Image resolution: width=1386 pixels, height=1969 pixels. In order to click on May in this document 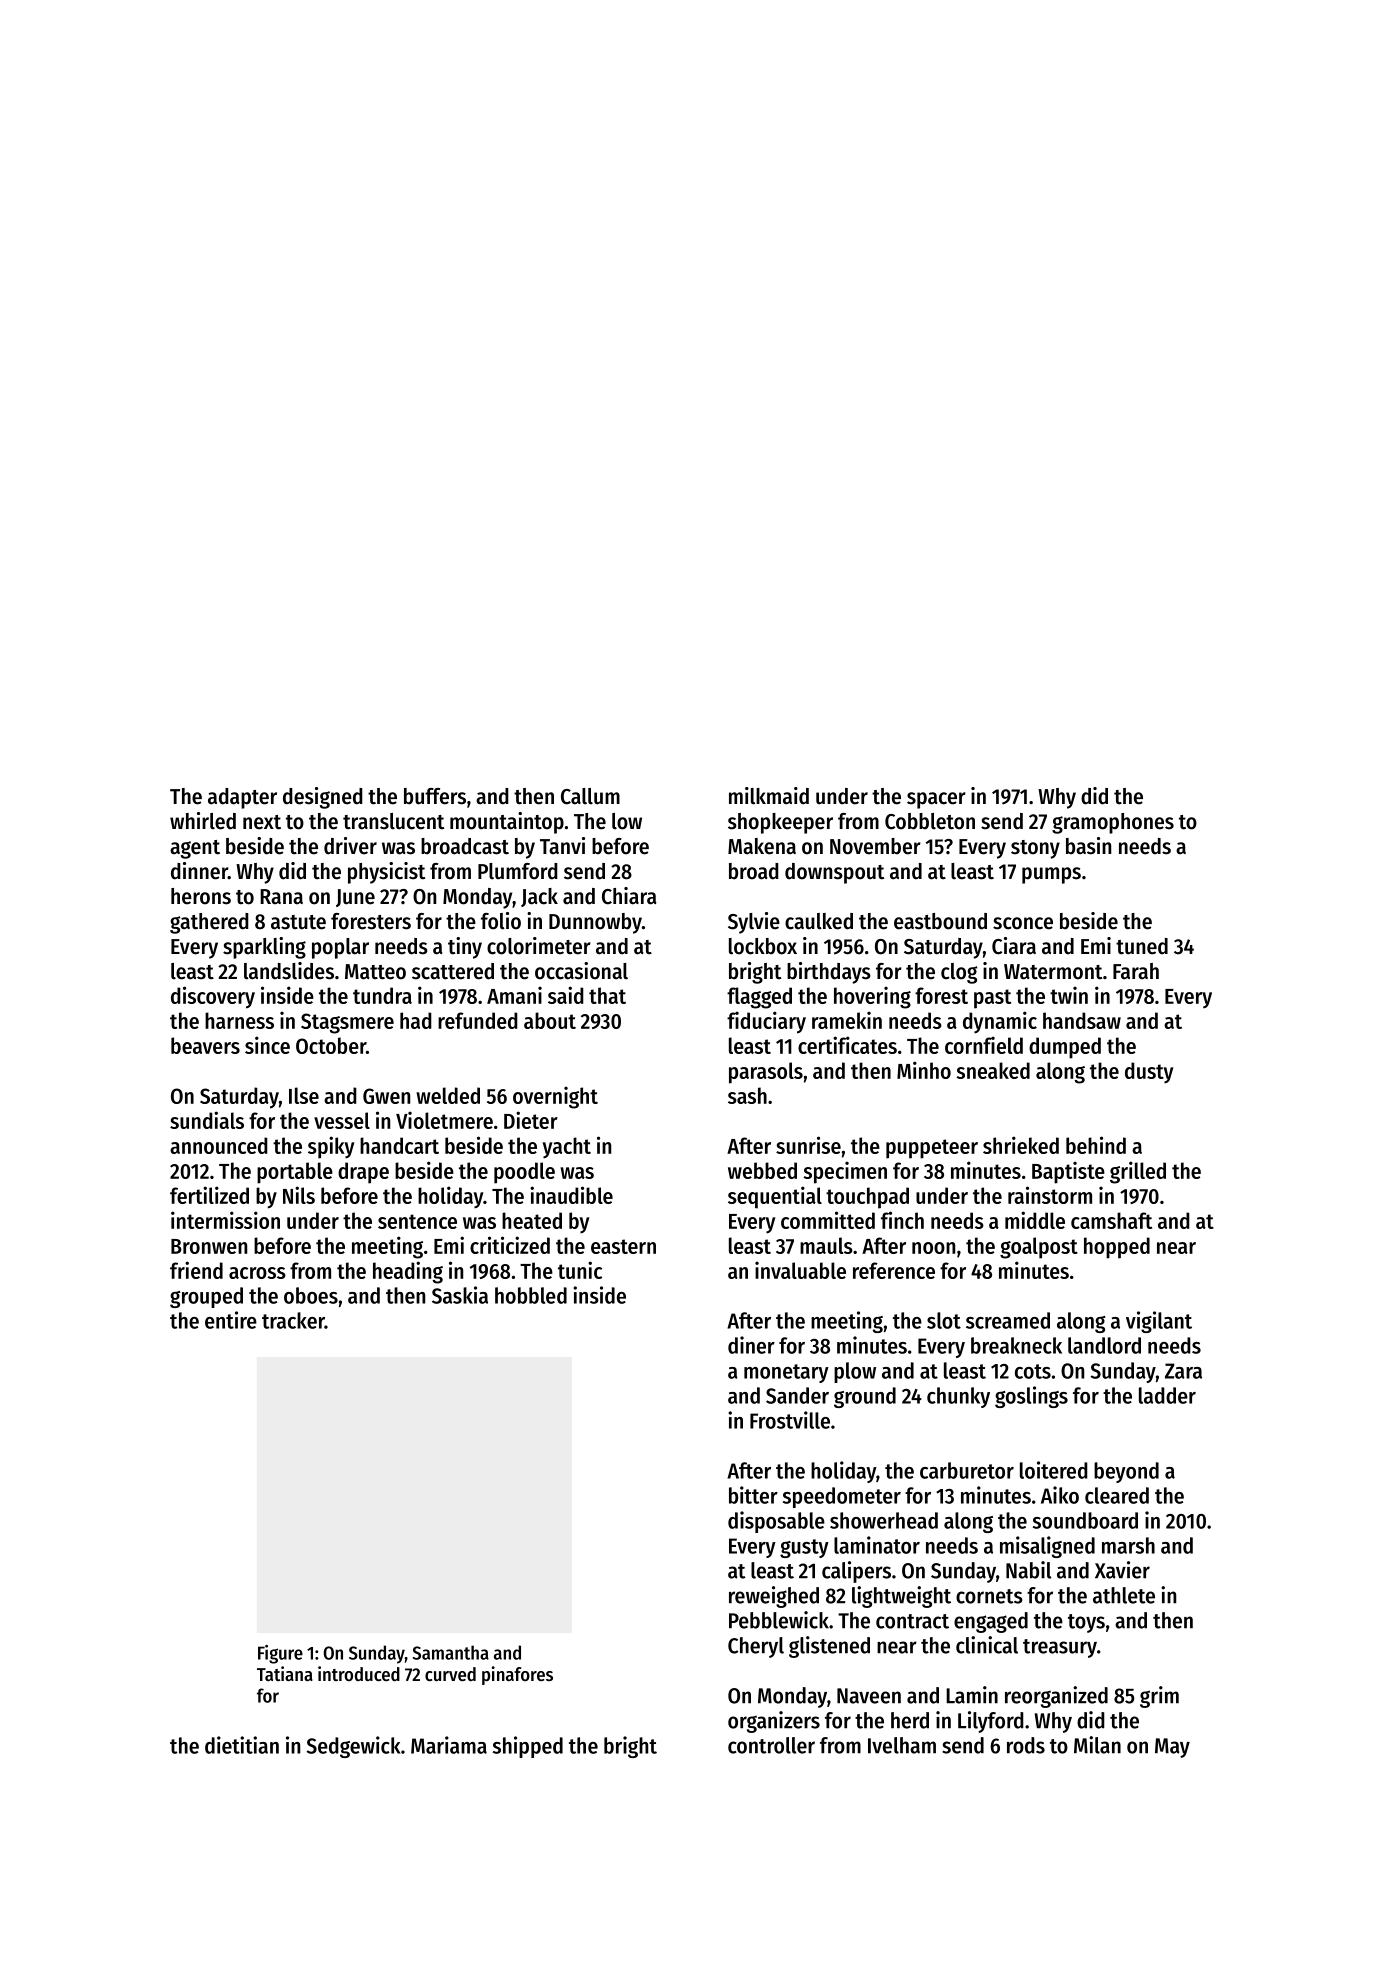, I will do `click(1172, 1748)`.
